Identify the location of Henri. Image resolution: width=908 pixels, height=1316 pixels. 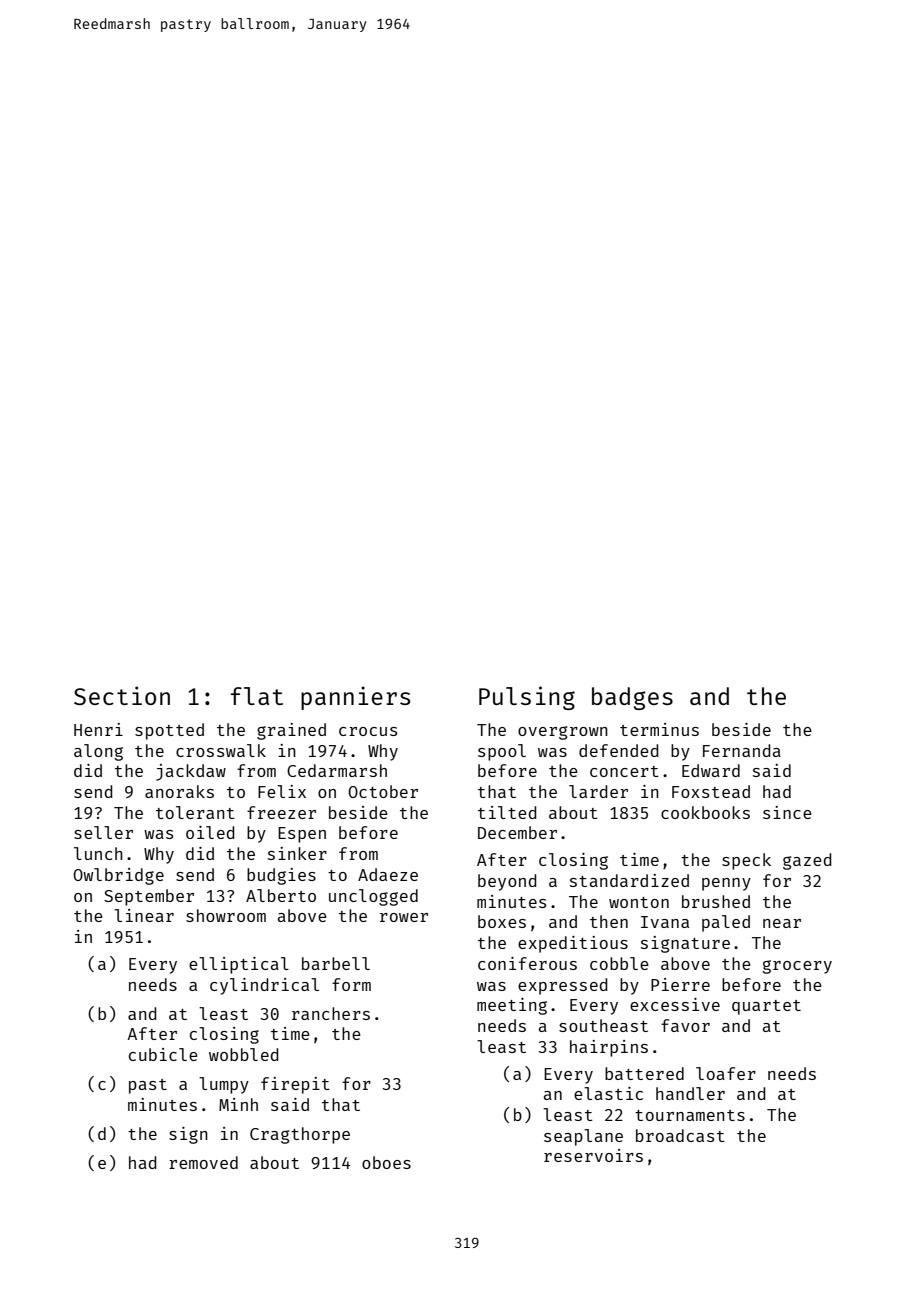
(98, 729).
